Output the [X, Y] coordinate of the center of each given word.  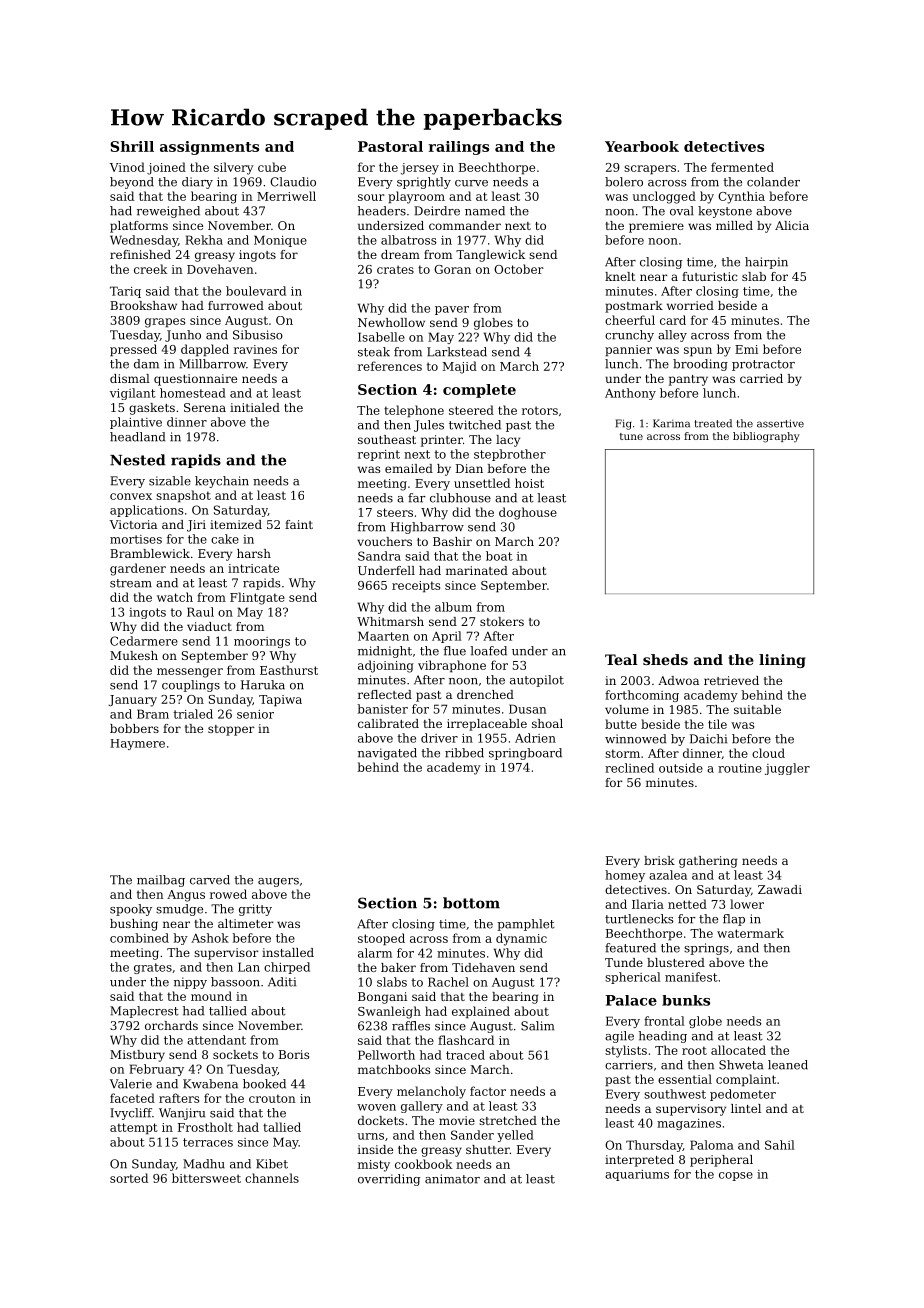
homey [625, 876]
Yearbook [642, 146]
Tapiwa [280, 701]
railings [459, 148]
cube [272, 167]
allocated [738, 1050]
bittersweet [206, 1178]
